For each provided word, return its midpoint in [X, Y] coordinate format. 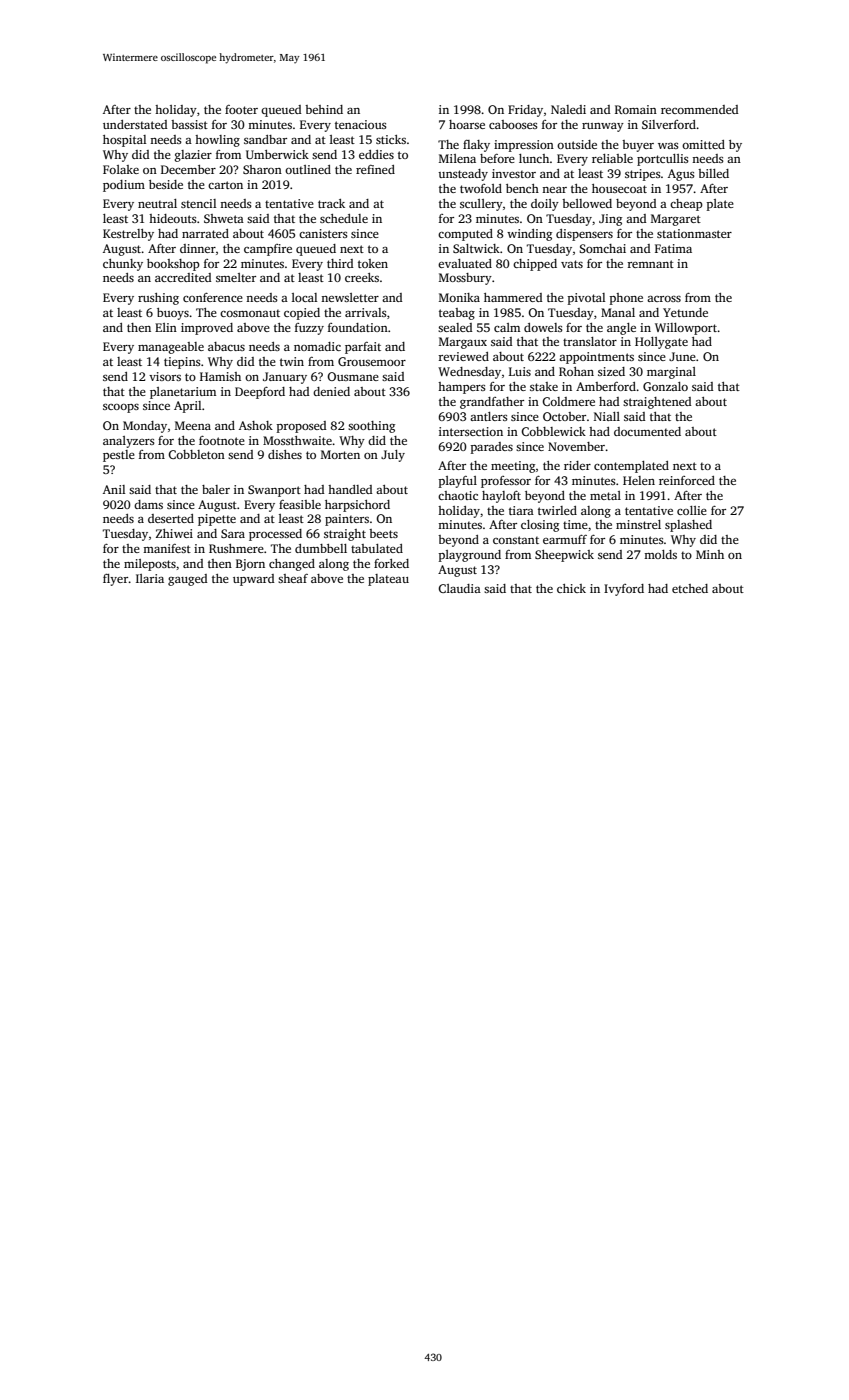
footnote [222, 440]
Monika [459, 297]
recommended [700, 109]
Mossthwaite [297, 440]
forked [391, 563]
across [664, 299]
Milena [457, 158]
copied [302, 314]
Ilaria [150, 578]
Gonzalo [665, 386]
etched [690, 588]
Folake [121, 169]
